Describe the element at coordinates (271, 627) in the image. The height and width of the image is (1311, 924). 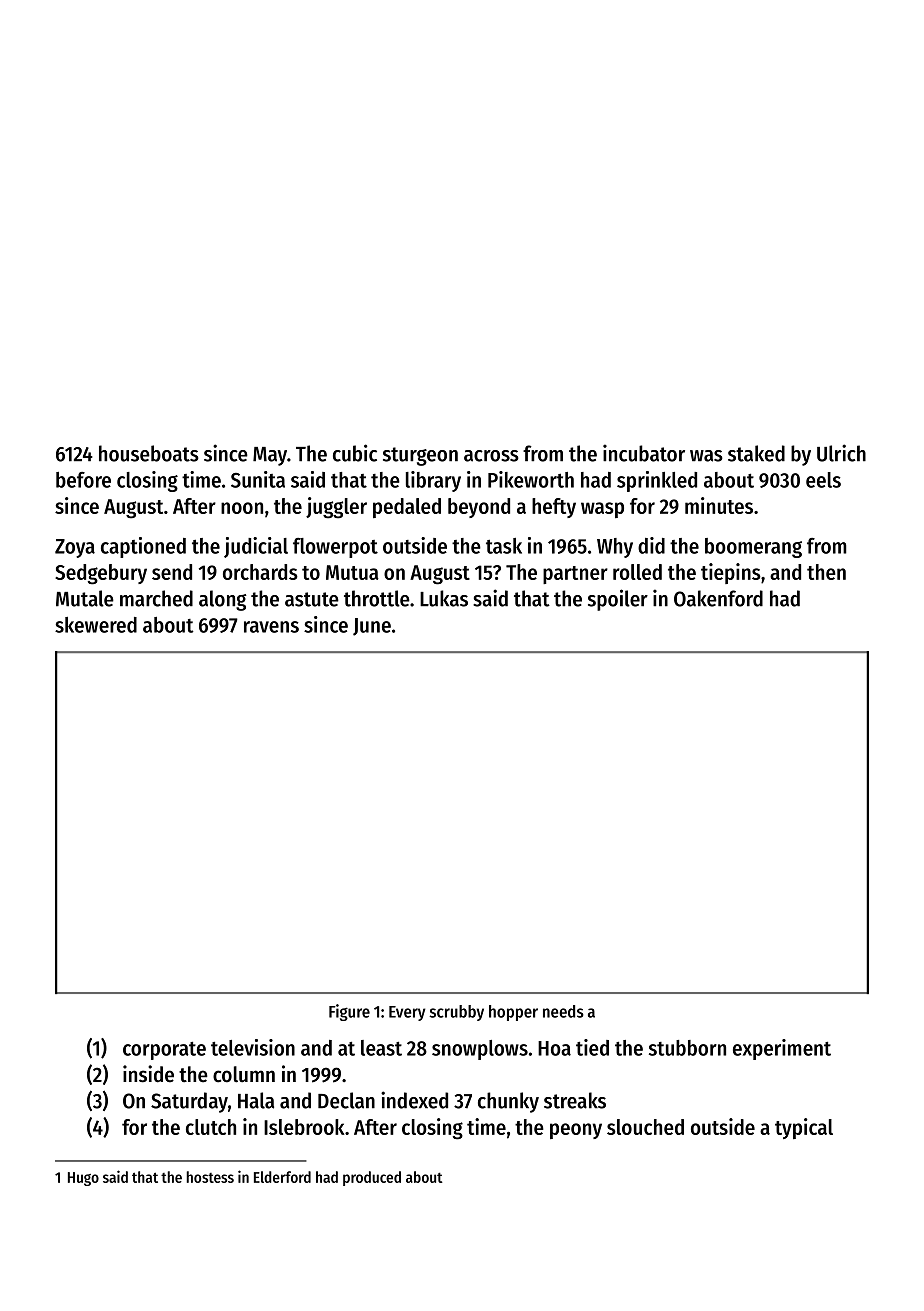
I see `ravens` at that location.
